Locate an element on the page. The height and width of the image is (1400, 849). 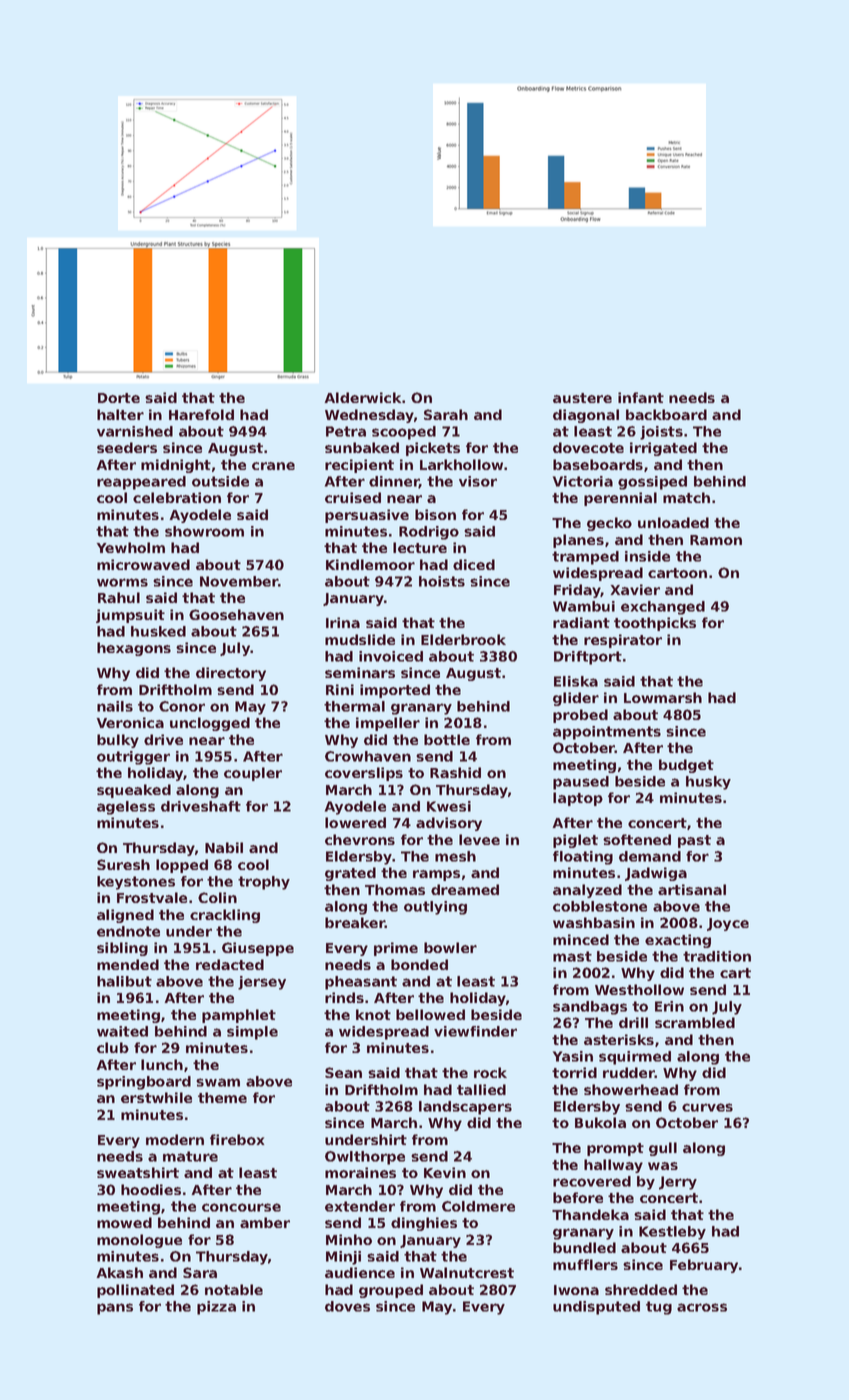
tug is located at coordinates (659, 1308).
